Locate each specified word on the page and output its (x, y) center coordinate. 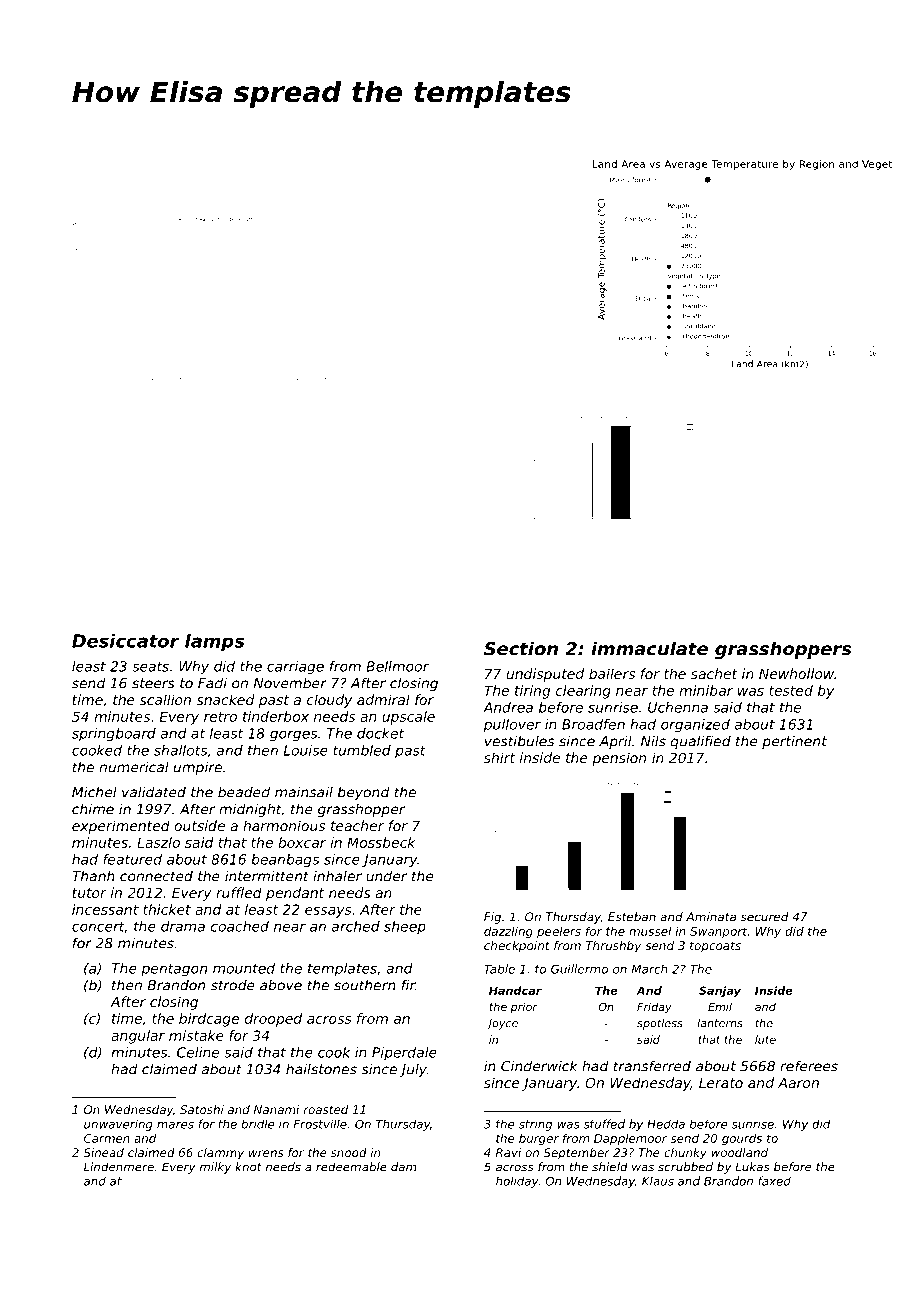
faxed (774, 1181)
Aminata (711, 917)
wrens (266, 1153)
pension (619, 759)
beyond (364, 793)
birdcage (209, 1020)
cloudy (329, 701)
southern (365, 985)
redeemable (351, 1167)
